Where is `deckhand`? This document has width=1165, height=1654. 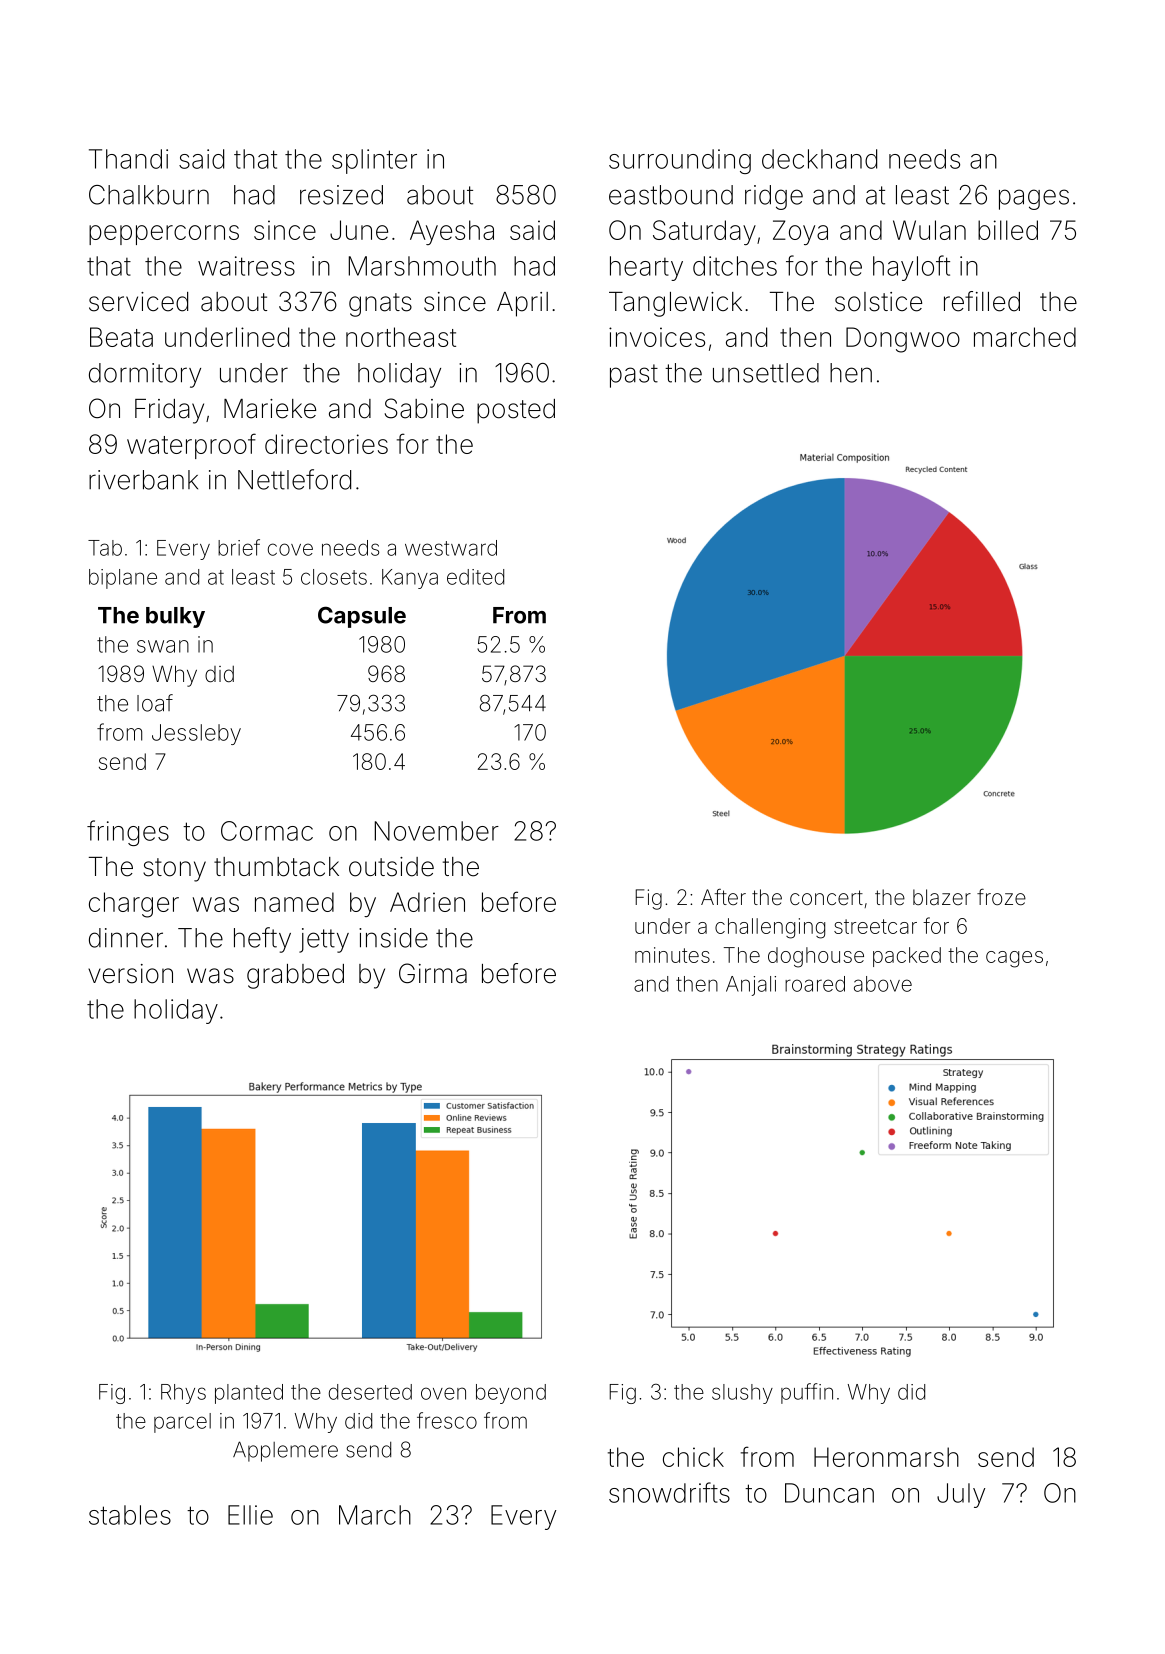 deckhand is located at coordinates (819, 159).
